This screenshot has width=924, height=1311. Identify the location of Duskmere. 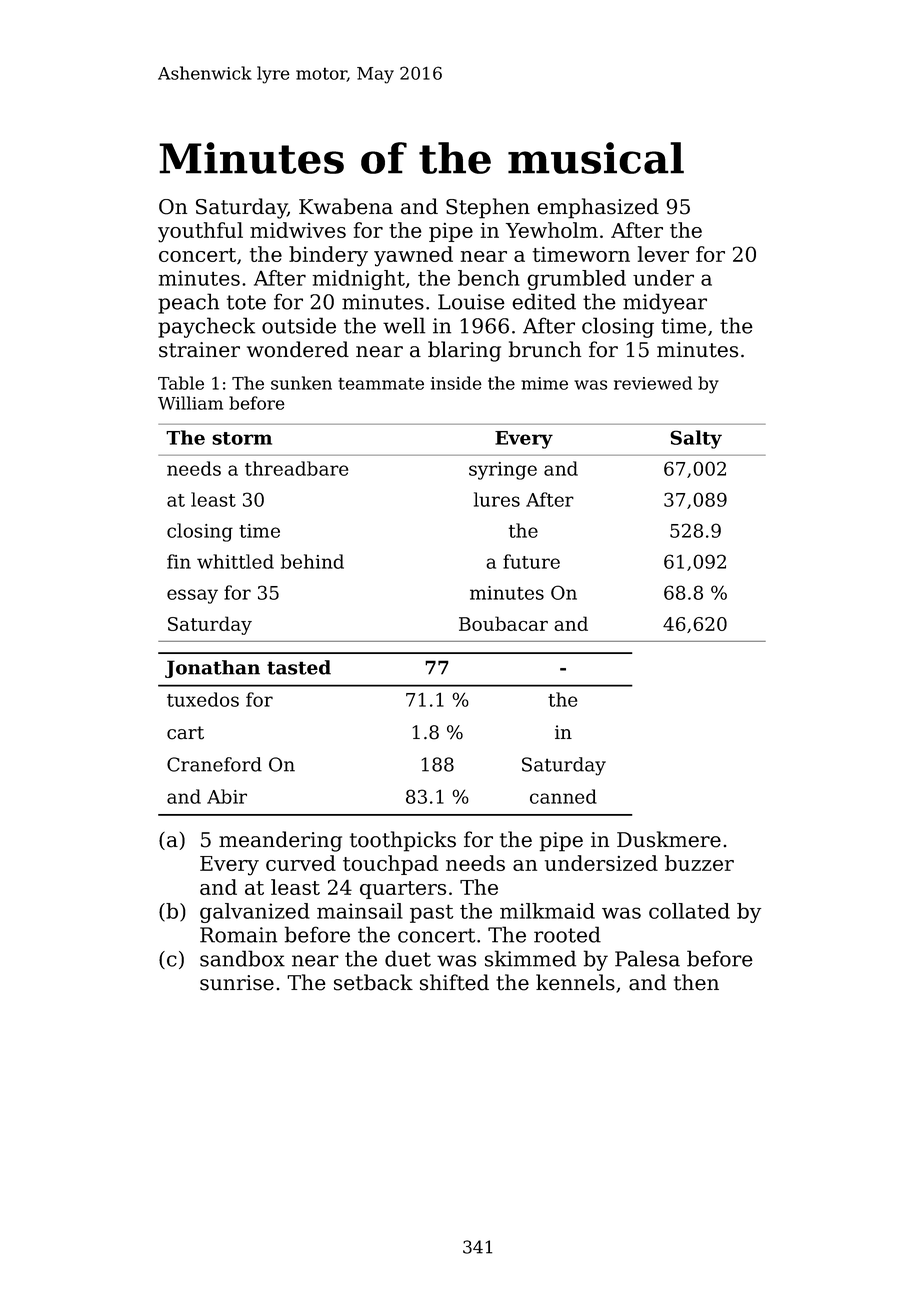
(669, 839).
